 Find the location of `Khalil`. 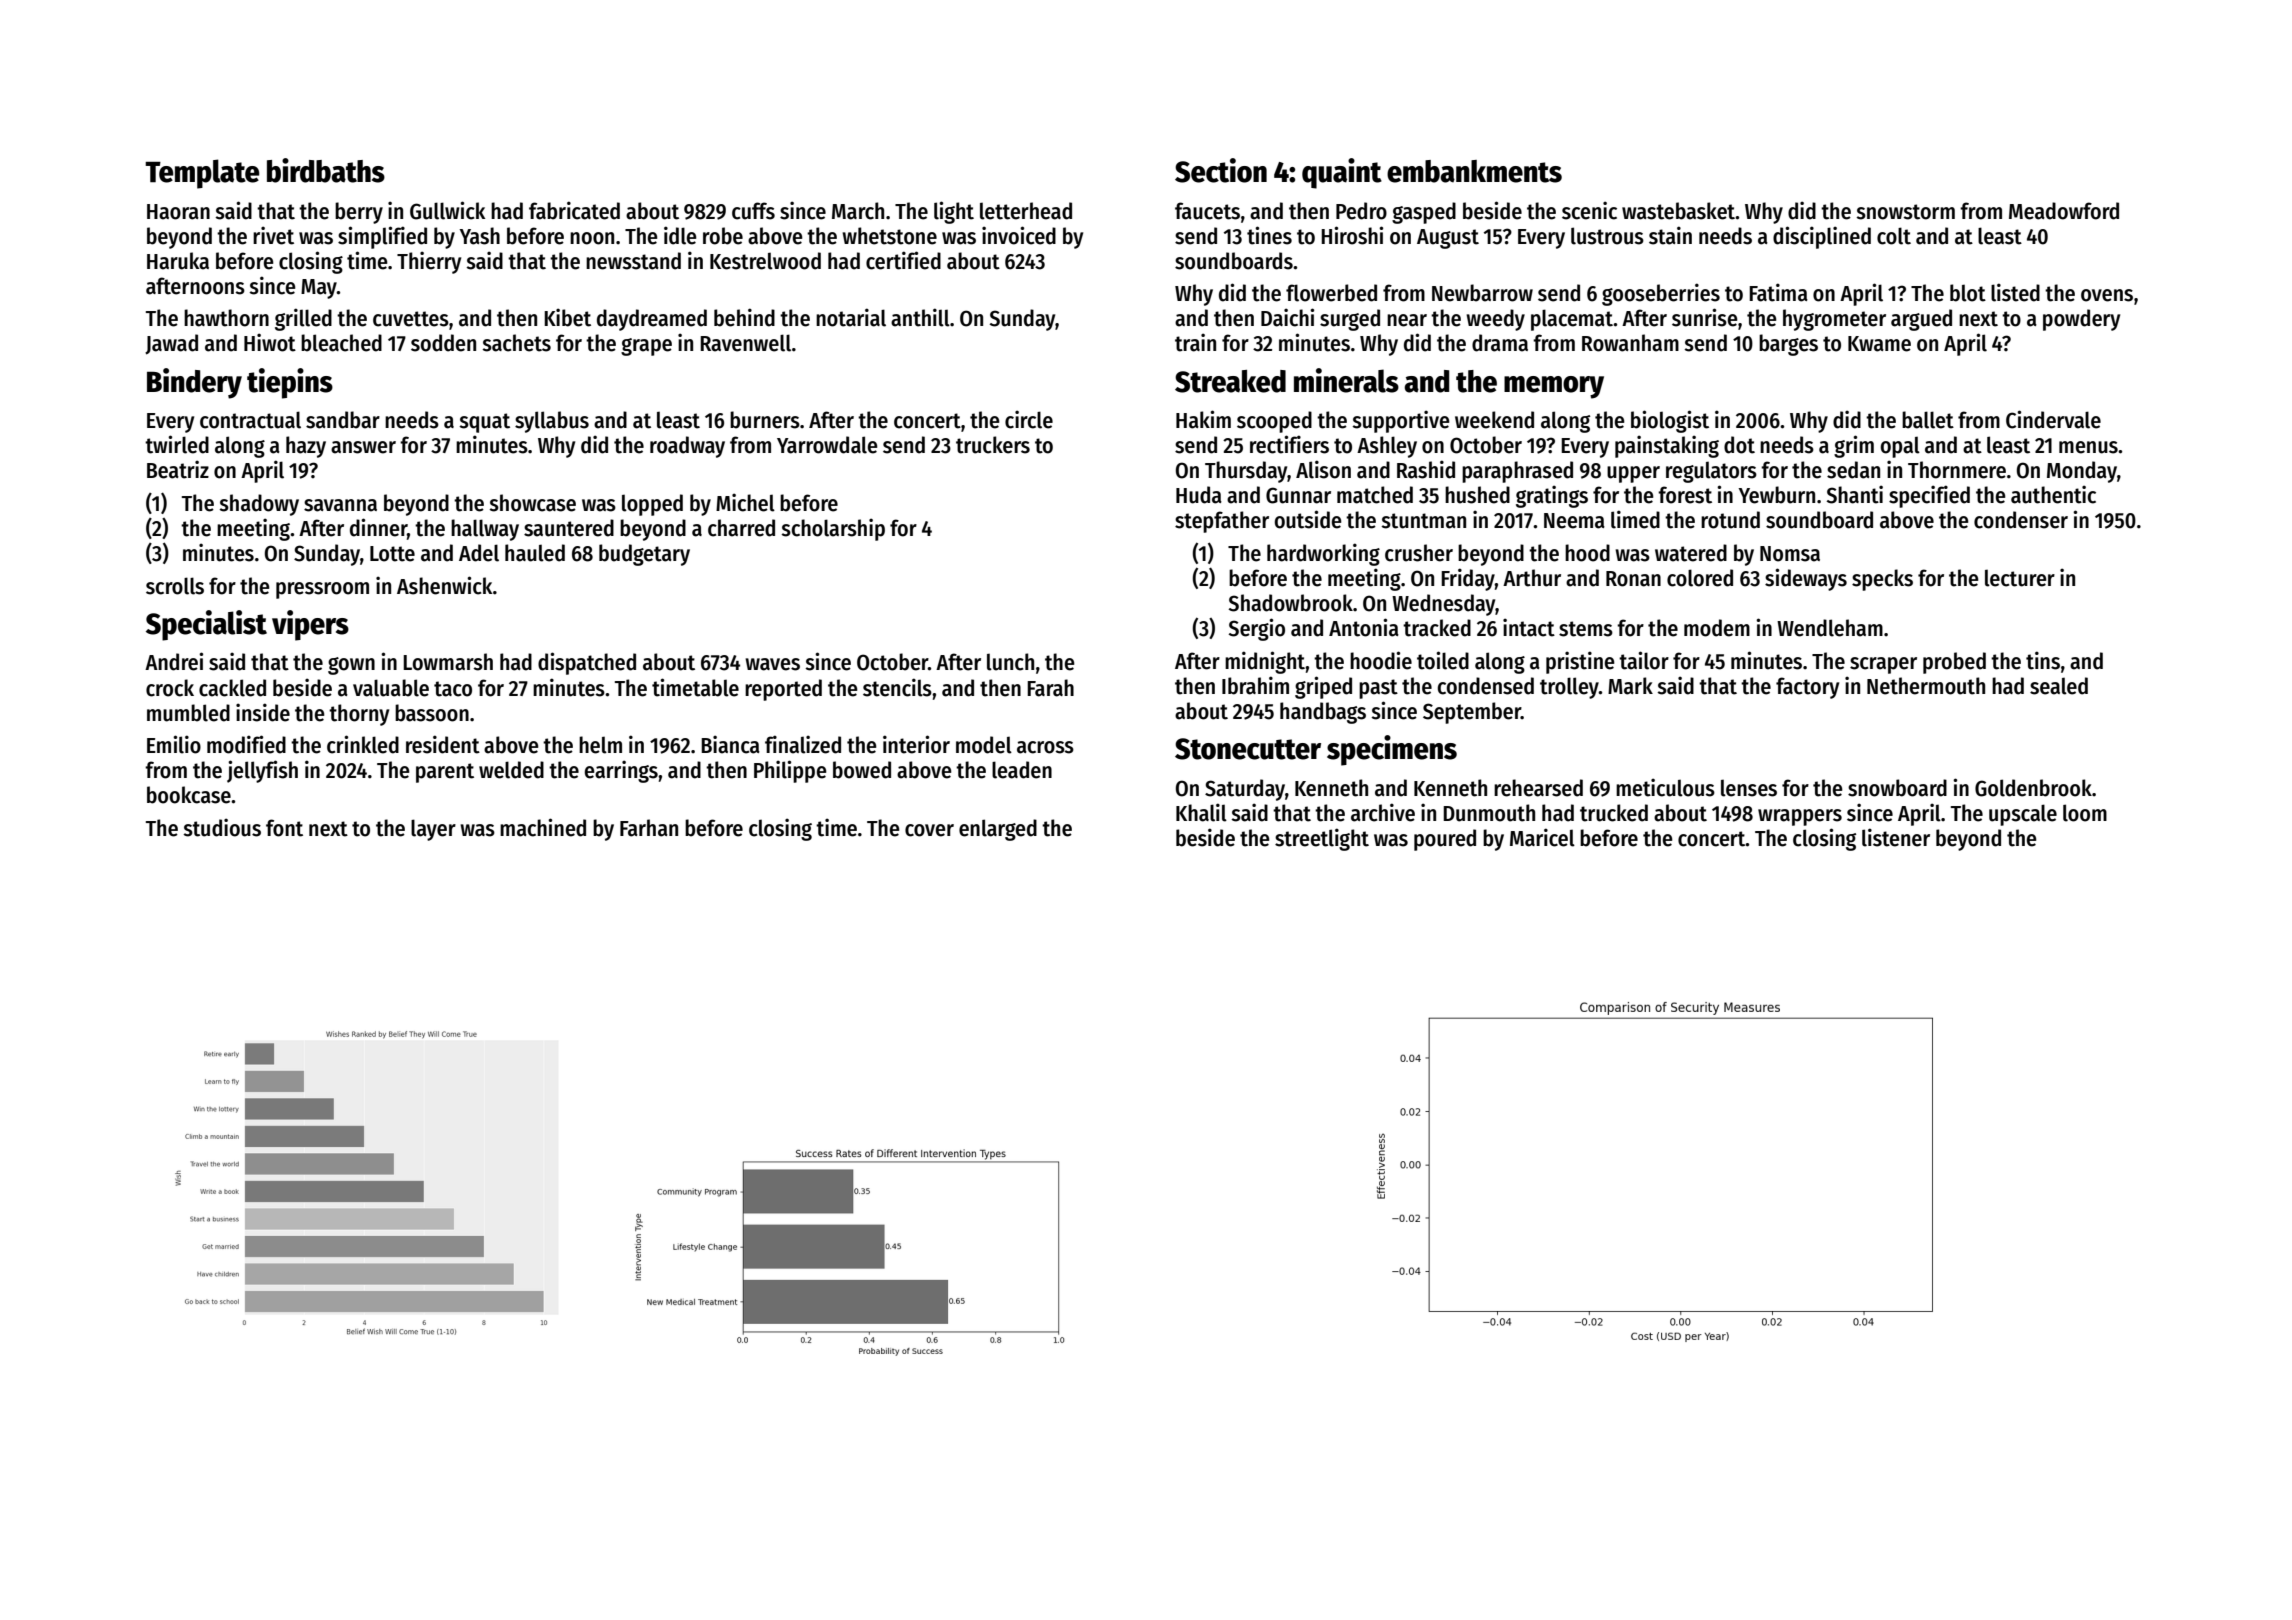

Khalil is located at coordinates (1201, 812).
